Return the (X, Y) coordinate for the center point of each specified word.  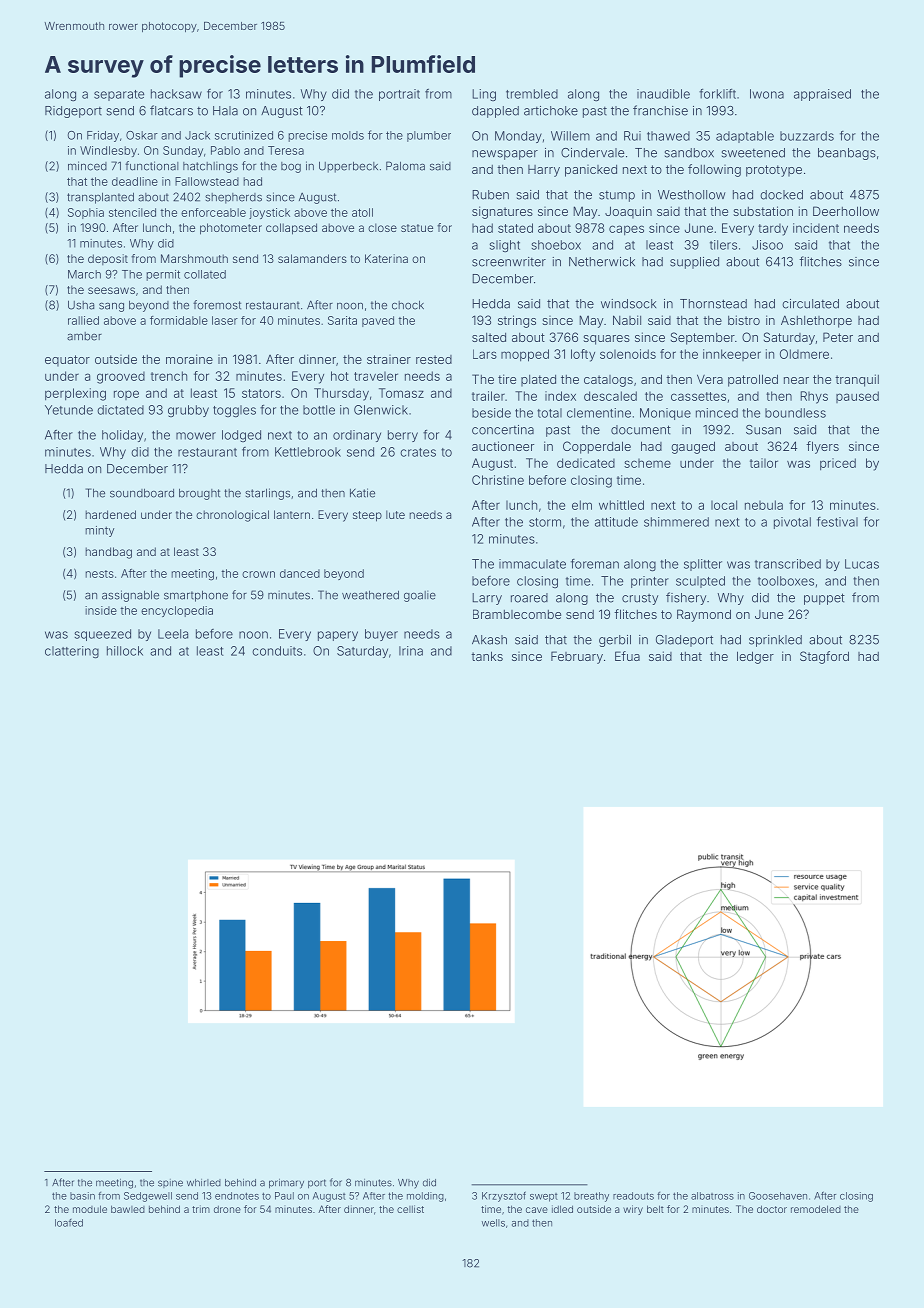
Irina (411, 651)
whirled (204, 1183)
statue (417, 228)
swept (544, 1197)
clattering (72, 652)
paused (857, 397)
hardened (110, 514)
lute (395, 514)
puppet (824, 599)
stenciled (132, 212)
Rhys (814, 397)
